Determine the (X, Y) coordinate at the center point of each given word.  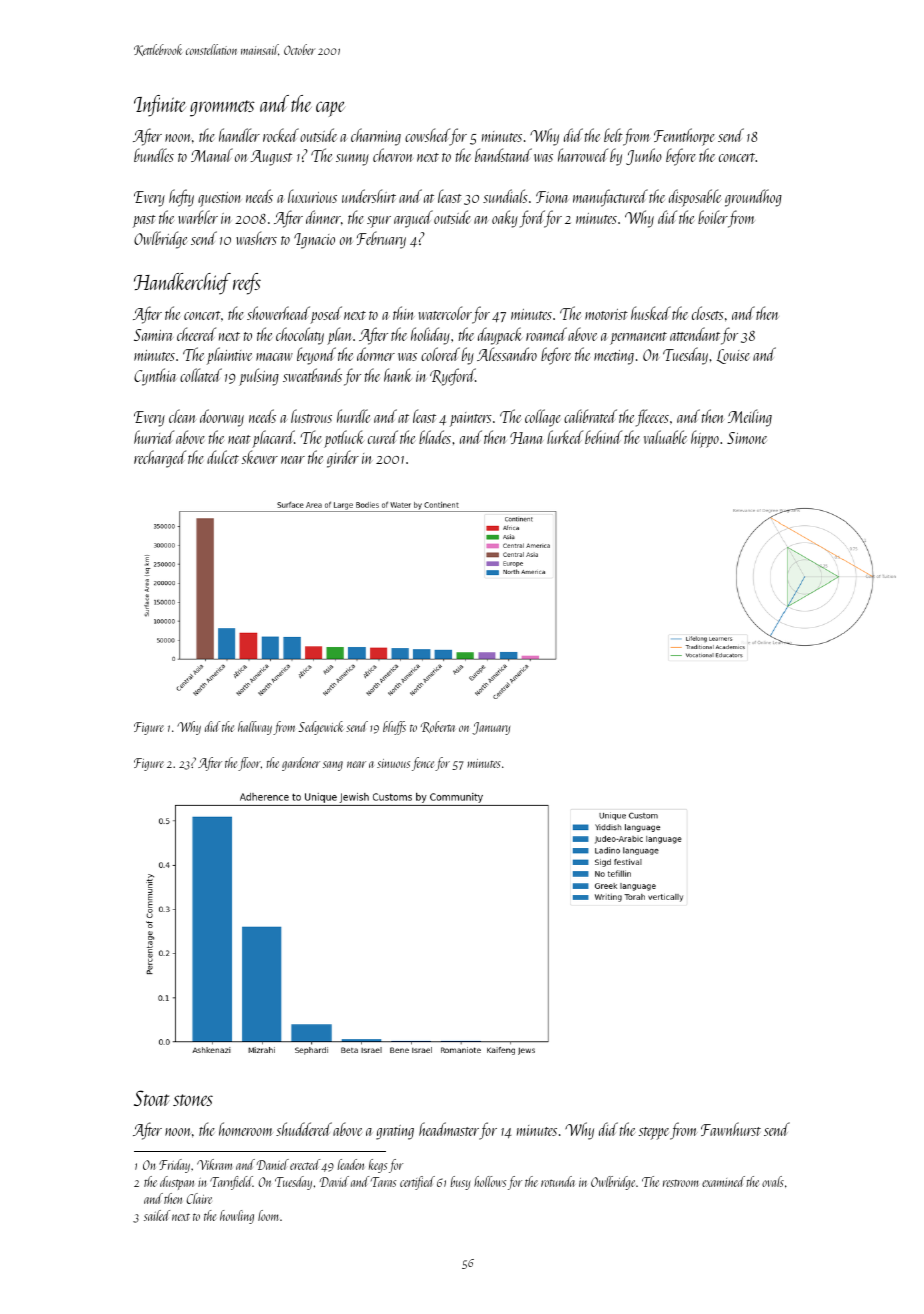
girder (343, 459)
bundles (154, 155)
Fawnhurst (731, 1129)
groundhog (753, 198)
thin (404, 313)
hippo (705, 439)
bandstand (503, 155)
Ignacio (314, 241)
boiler (713, 217)
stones (193, 1100)
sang (333, 766)
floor (249, 764)
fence (423, 764)
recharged (160, 459)
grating (395, 1132)
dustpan (177, 1183)
